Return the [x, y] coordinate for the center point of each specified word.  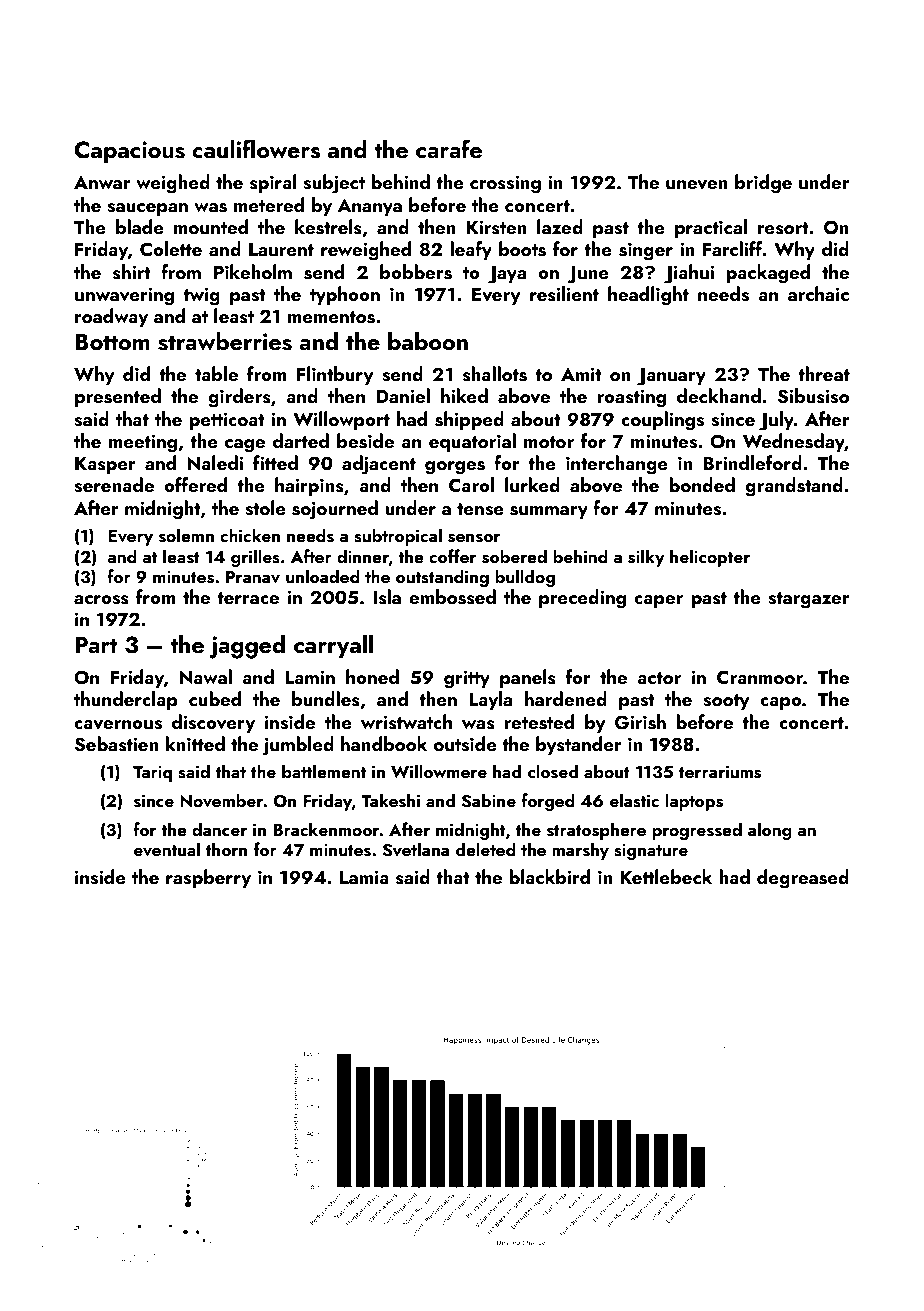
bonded [702, 484]
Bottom [112, 341]
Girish [640, 722]
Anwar [102, 182]
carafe [449, 148]
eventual [167, 849]
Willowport [341, 420]
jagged [247, 647]
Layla [490, 700]
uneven [697, 185]
